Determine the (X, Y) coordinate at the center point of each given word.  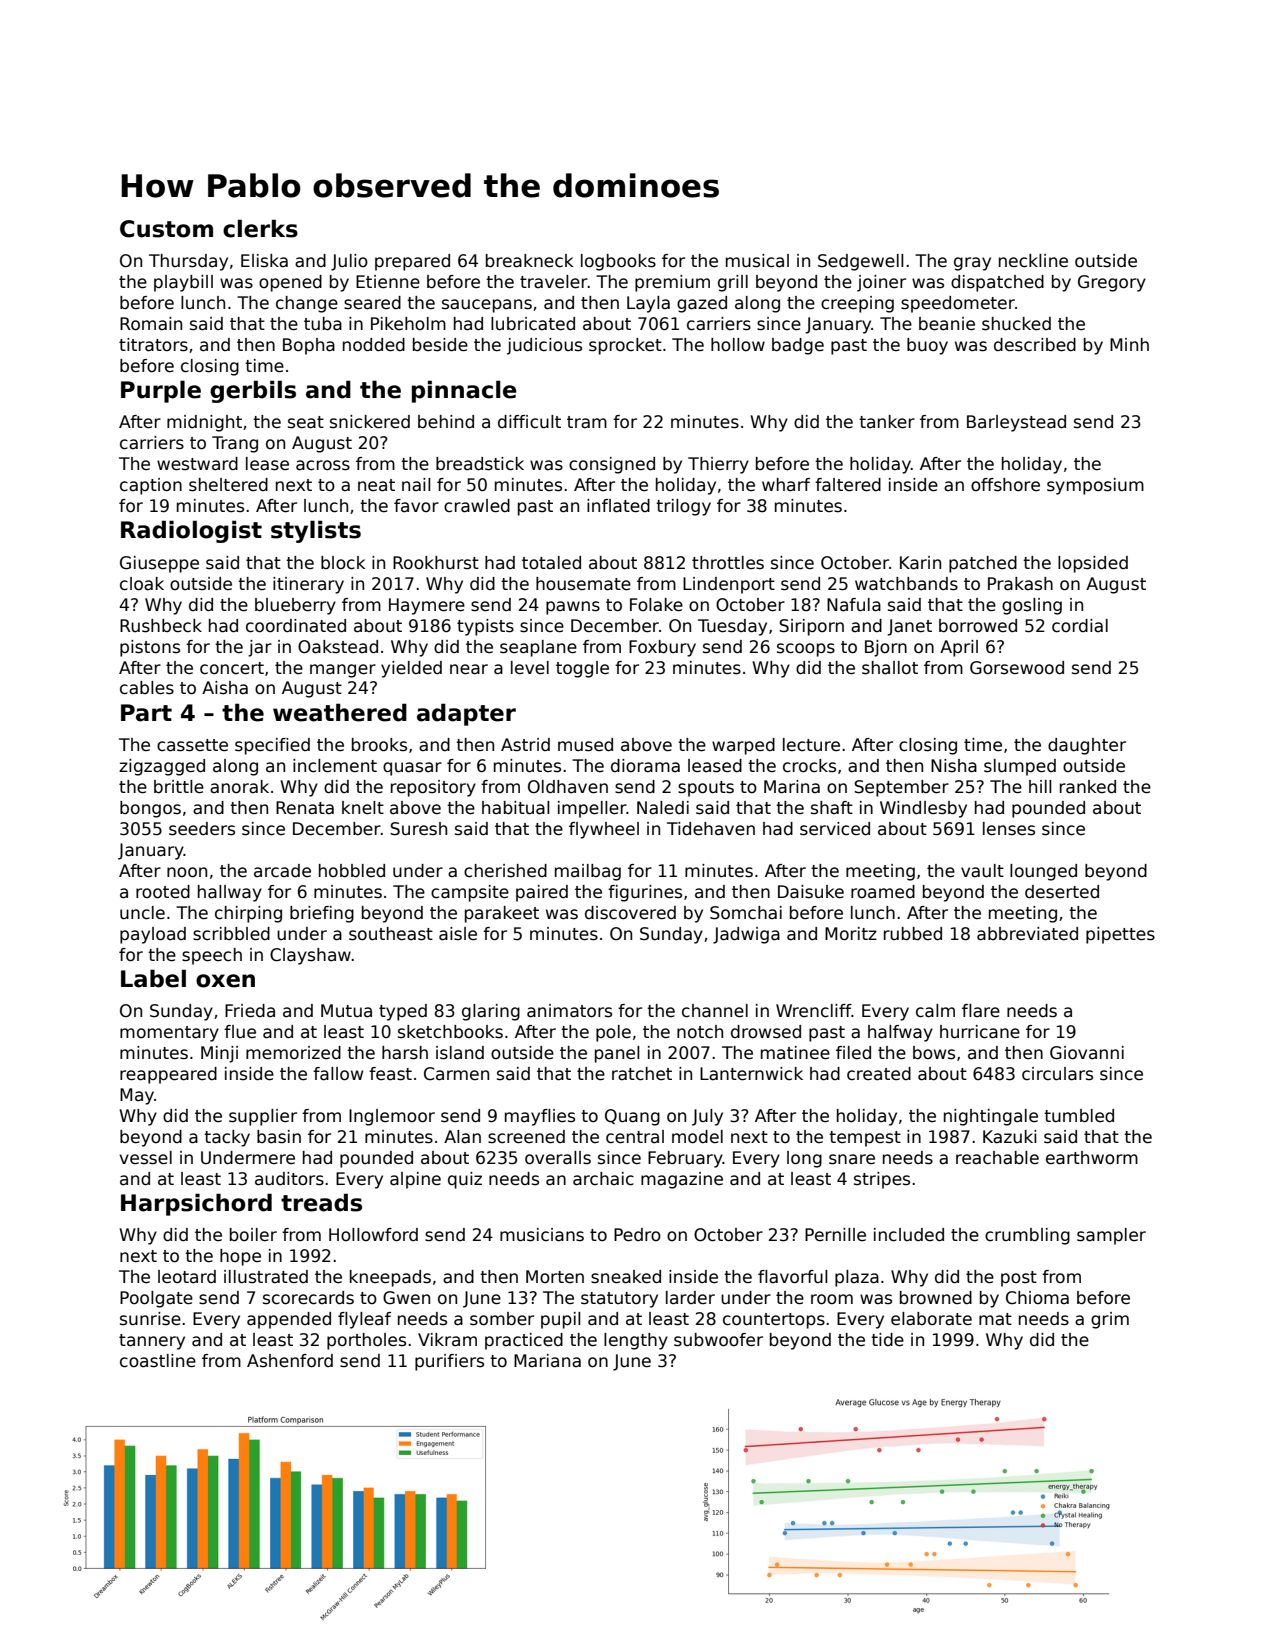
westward (197, 464)
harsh (405, 1053)
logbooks (618, 262)
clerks (260, 228)
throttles (728, 563)
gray (972, 264)
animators (569, 1011)
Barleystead (1016, 423)
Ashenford (290, 1361)
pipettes (1120, 935)
